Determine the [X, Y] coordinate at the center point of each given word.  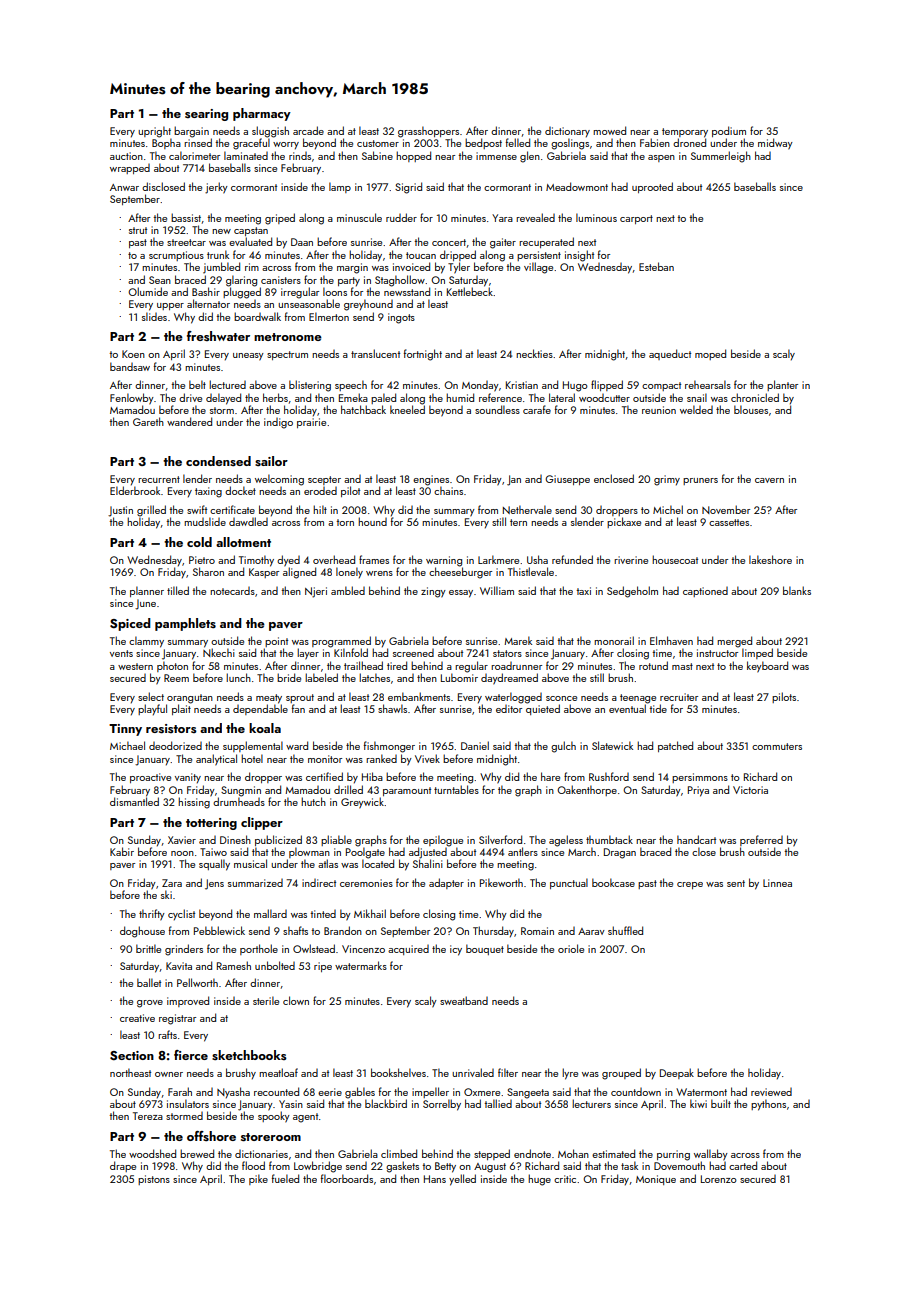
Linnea [777, 883]
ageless [566, 841]
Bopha [166, 143]
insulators [188, 1103]
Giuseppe [567, 480]
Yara [502, 218]
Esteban [656, 266]
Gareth [148, 421]
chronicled [755, 397]
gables [360, 1093]
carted [743, 1165]
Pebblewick [219, 930]
